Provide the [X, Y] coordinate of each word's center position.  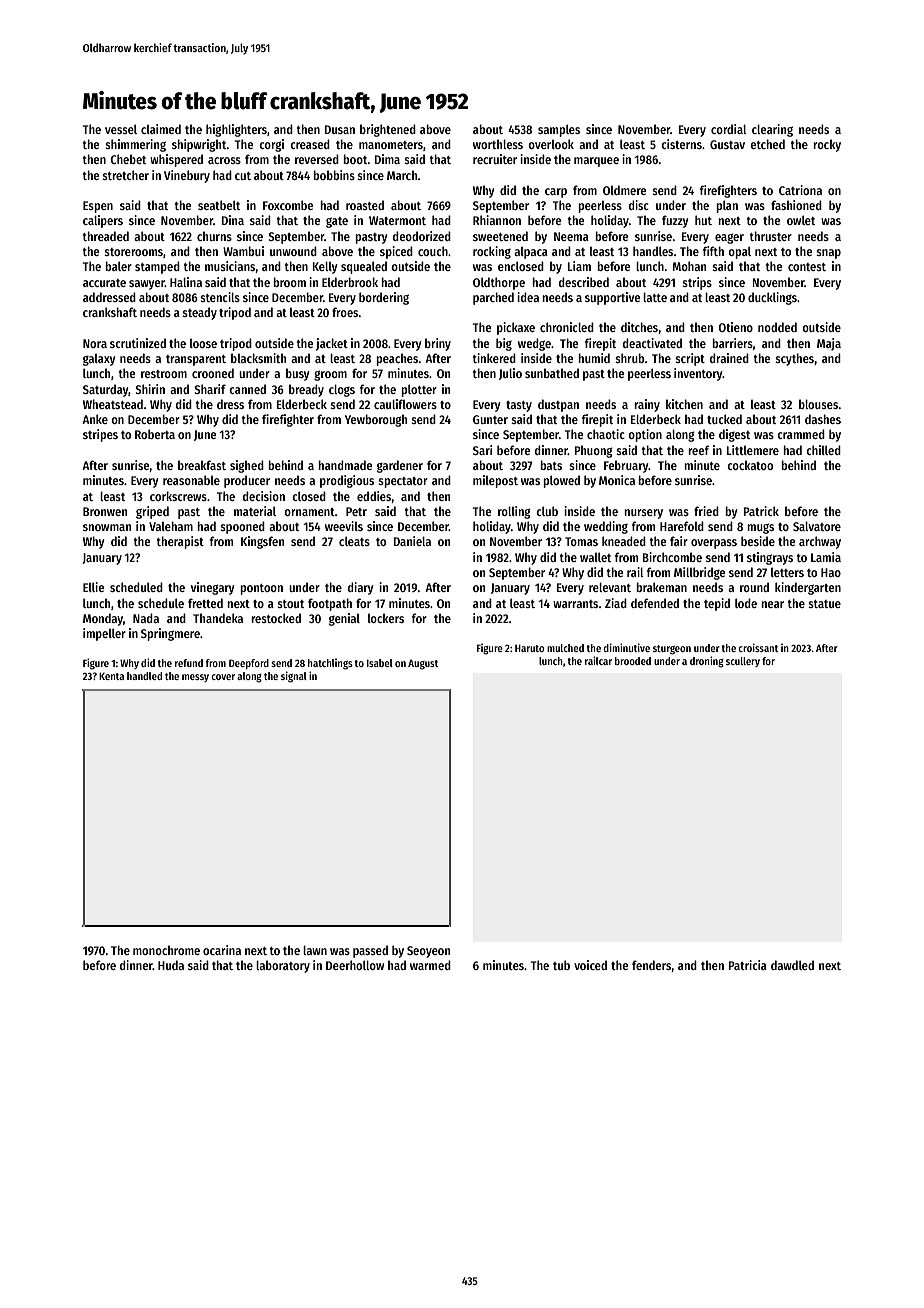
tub [561, 965]
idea [528, 297]
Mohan [689, 266]
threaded [106, 236]
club [547, 511]
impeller [104, 634]
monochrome [166, 950]
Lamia [826, 557]
